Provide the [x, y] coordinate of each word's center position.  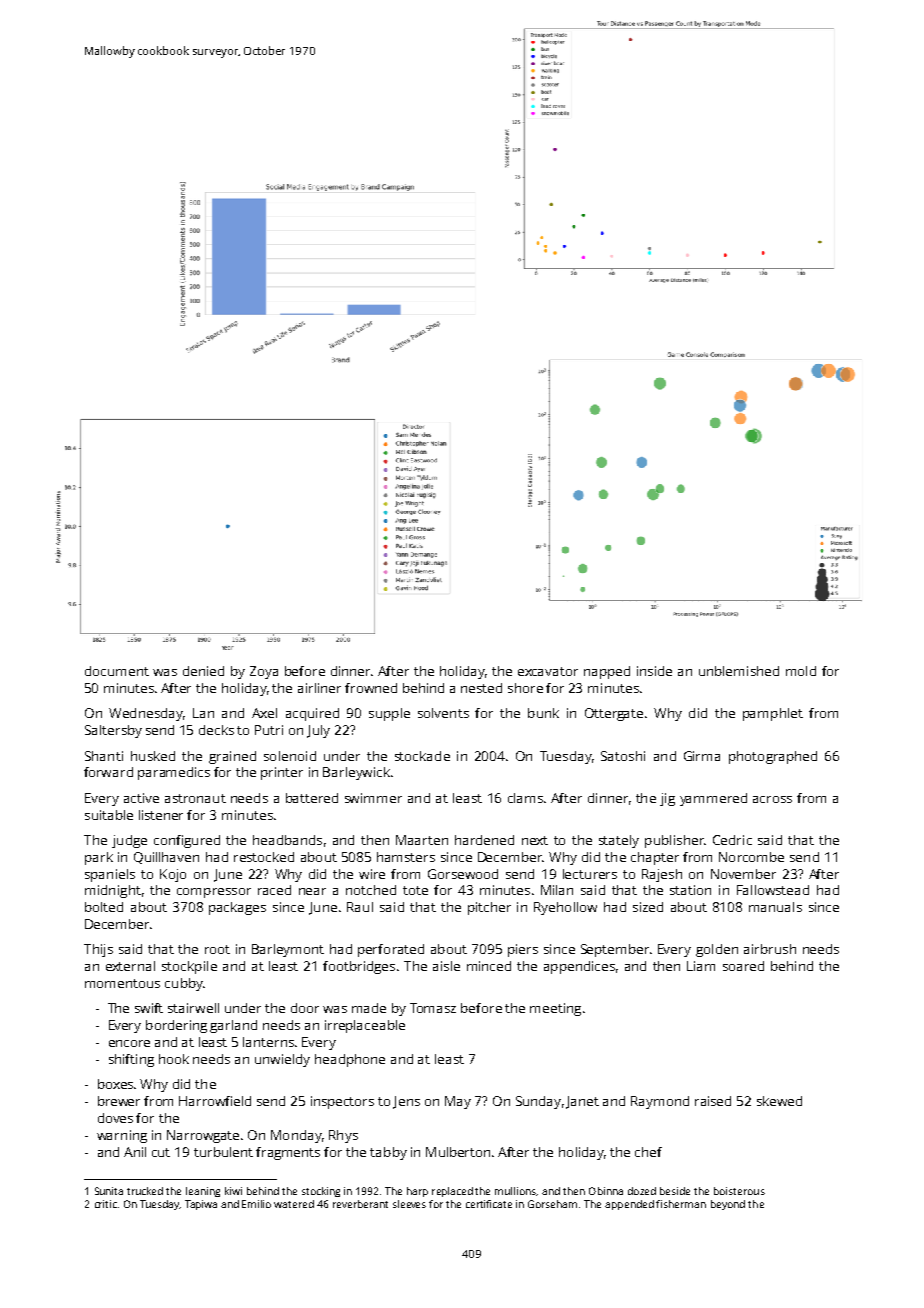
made [369, 1008]
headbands [287, 840]
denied [203, 671]
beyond [728, 1205]
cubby [184, 984]
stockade [422, 756]
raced [274, 890]
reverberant [360, 1204]
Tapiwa [201, 1205]
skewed [779, 1101]
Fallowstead [773, 890]
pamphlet [773, 714]
